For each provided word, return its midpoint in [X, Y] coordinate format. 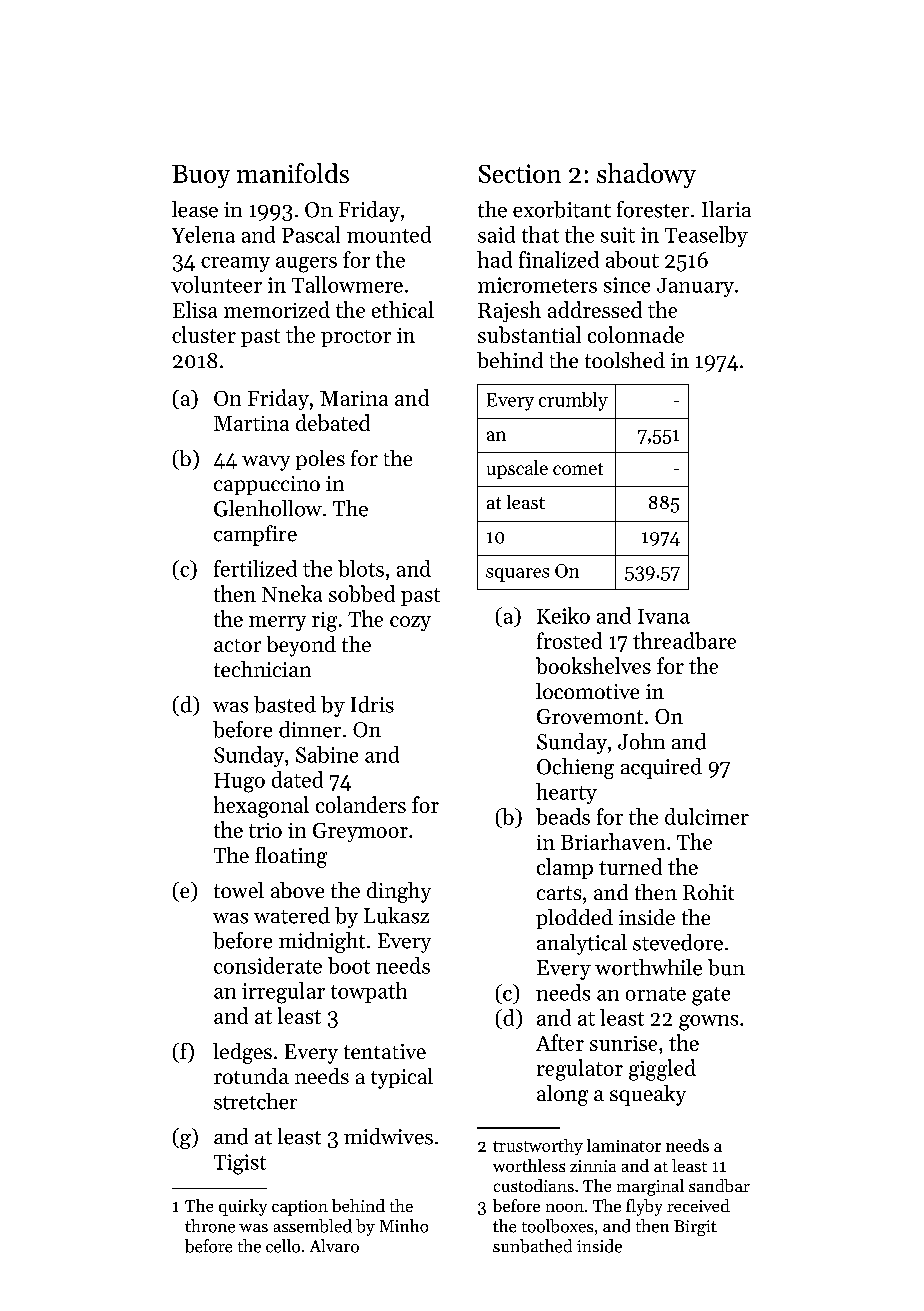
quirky [243, 1207]
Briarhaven [613, 841]
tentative [385, 1051]
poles [320, 460]
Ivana [664, 616]
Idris [372, 704]
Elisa [195, 309]
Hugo [239, 783]
